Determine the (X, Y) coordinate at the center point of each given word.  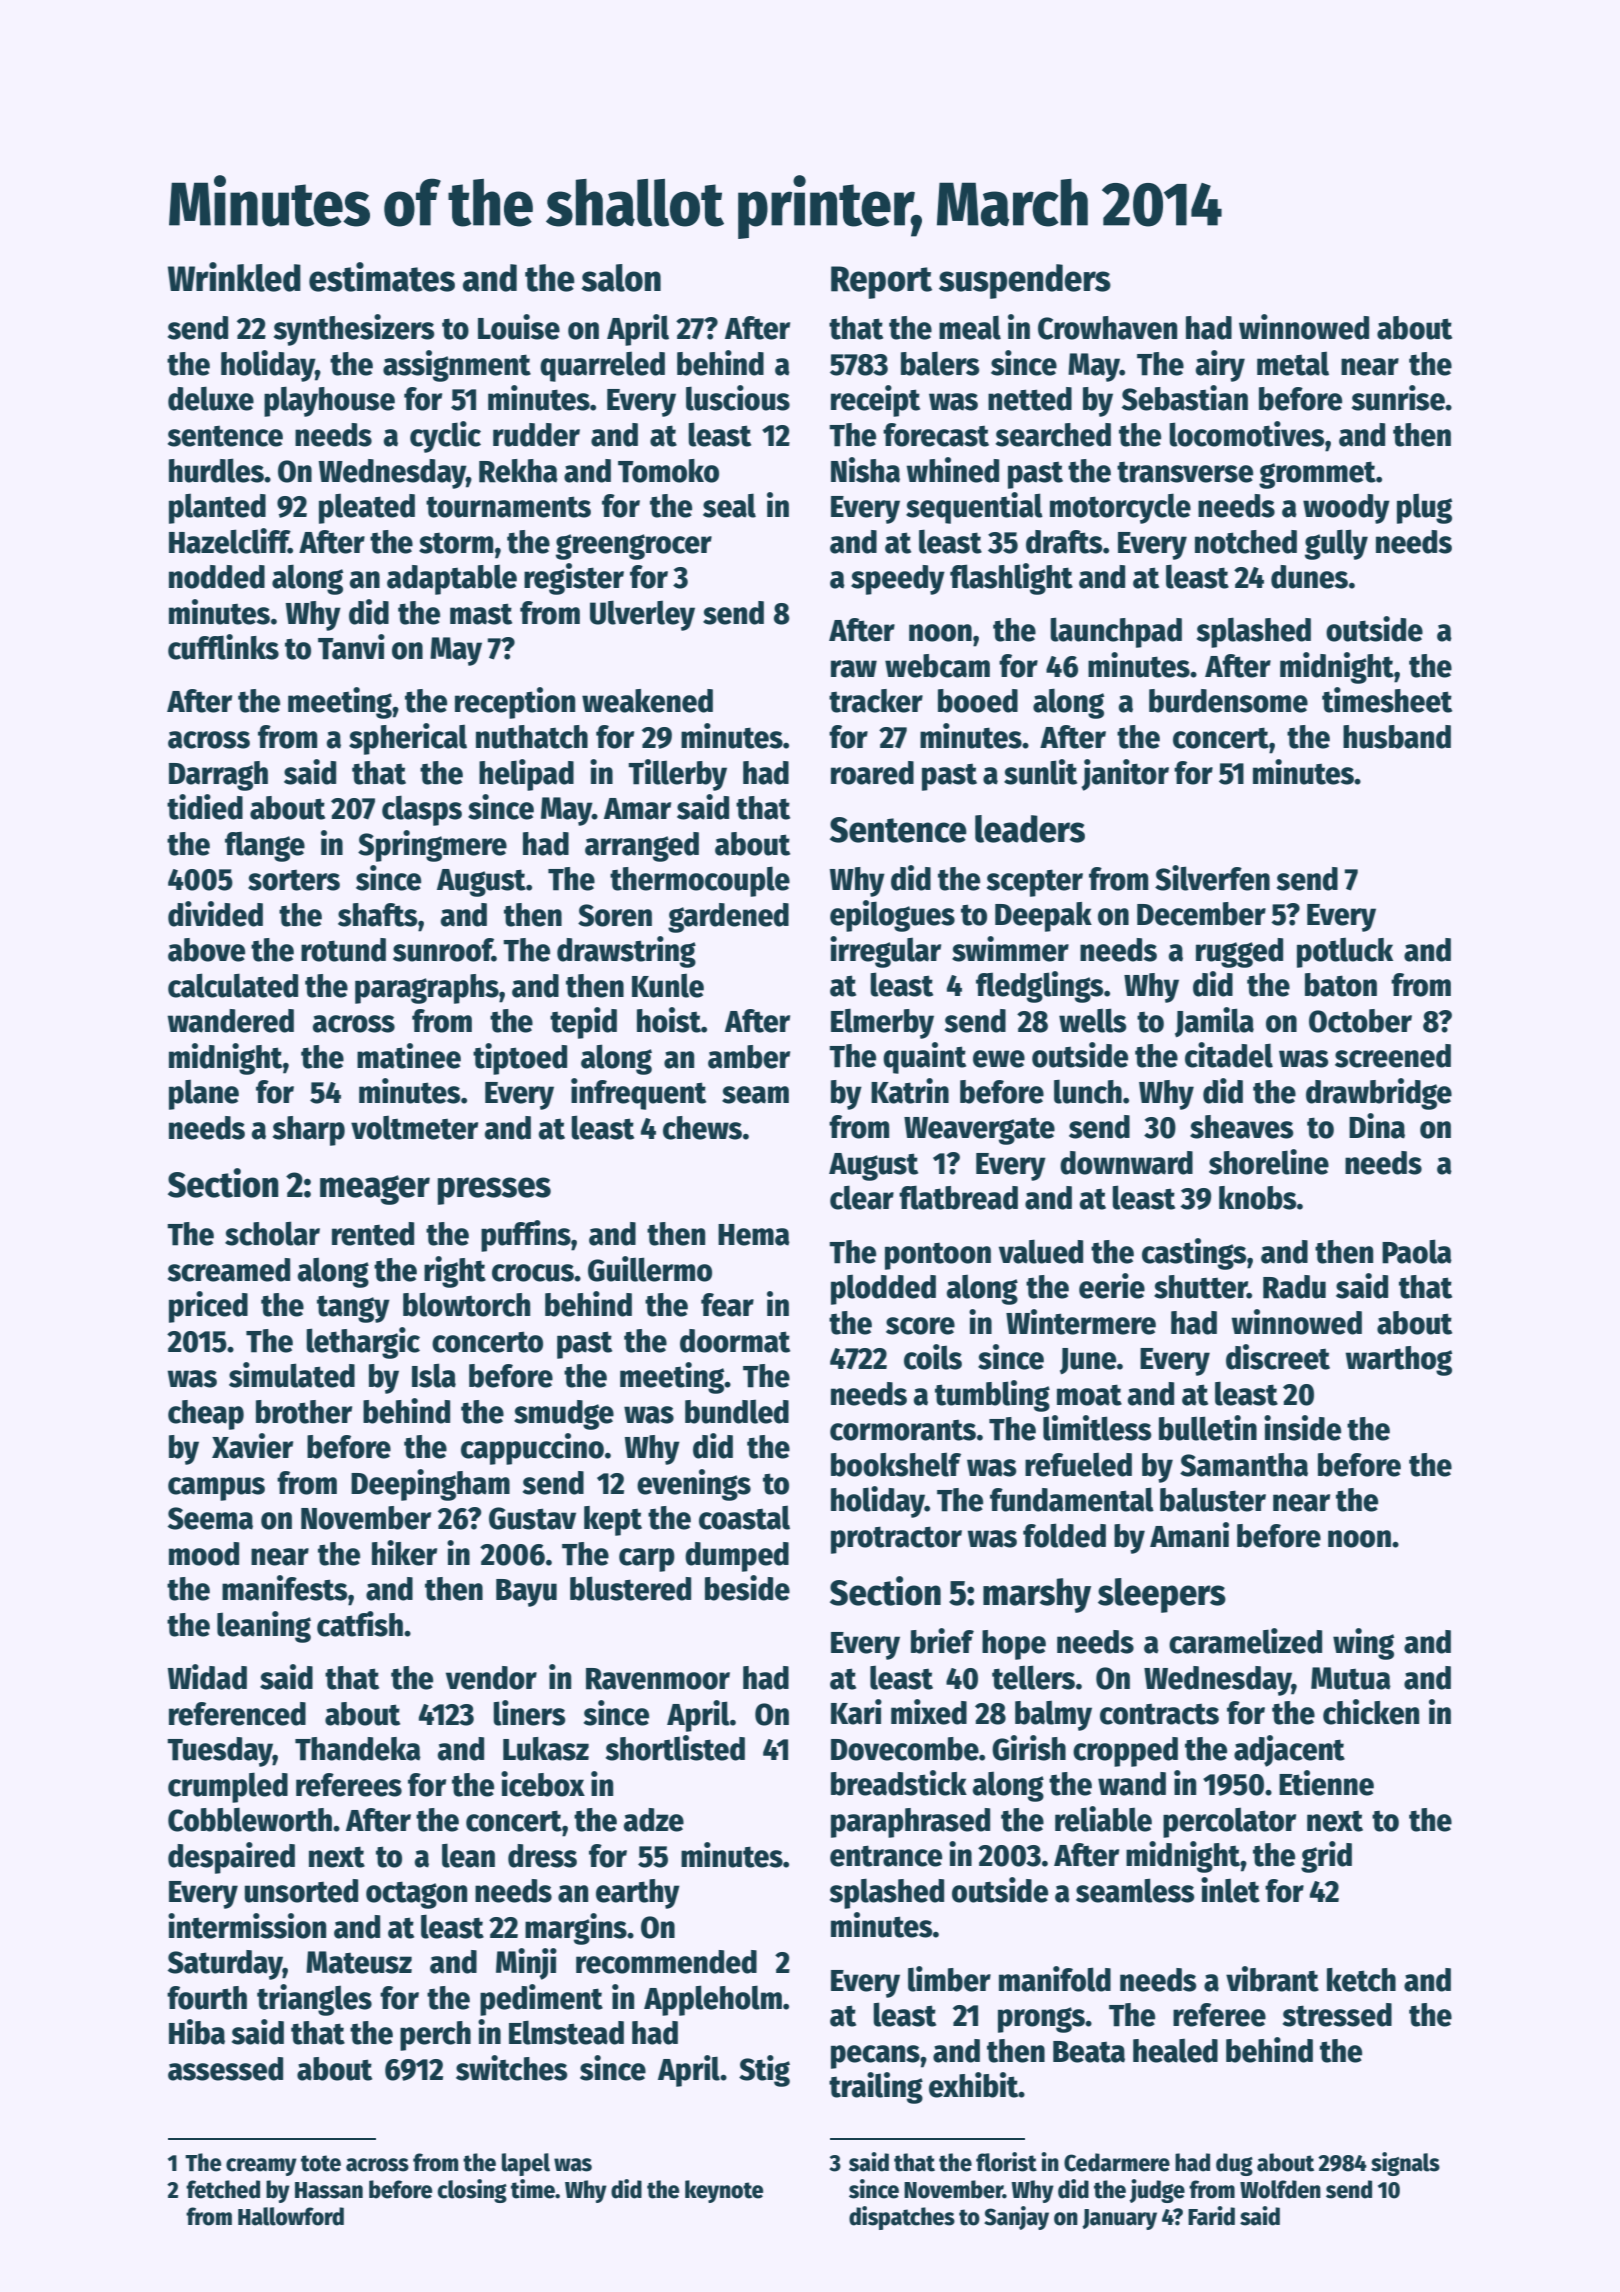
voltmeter (414, 1127)
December (1201, 914)
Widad (207, 1677)
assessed (225, 2069)
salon (621, 278)
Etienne (1326, 1783)
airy (1220, 366)
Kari (856, 1712)
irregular (885, 952)
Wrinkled (234, 277)
